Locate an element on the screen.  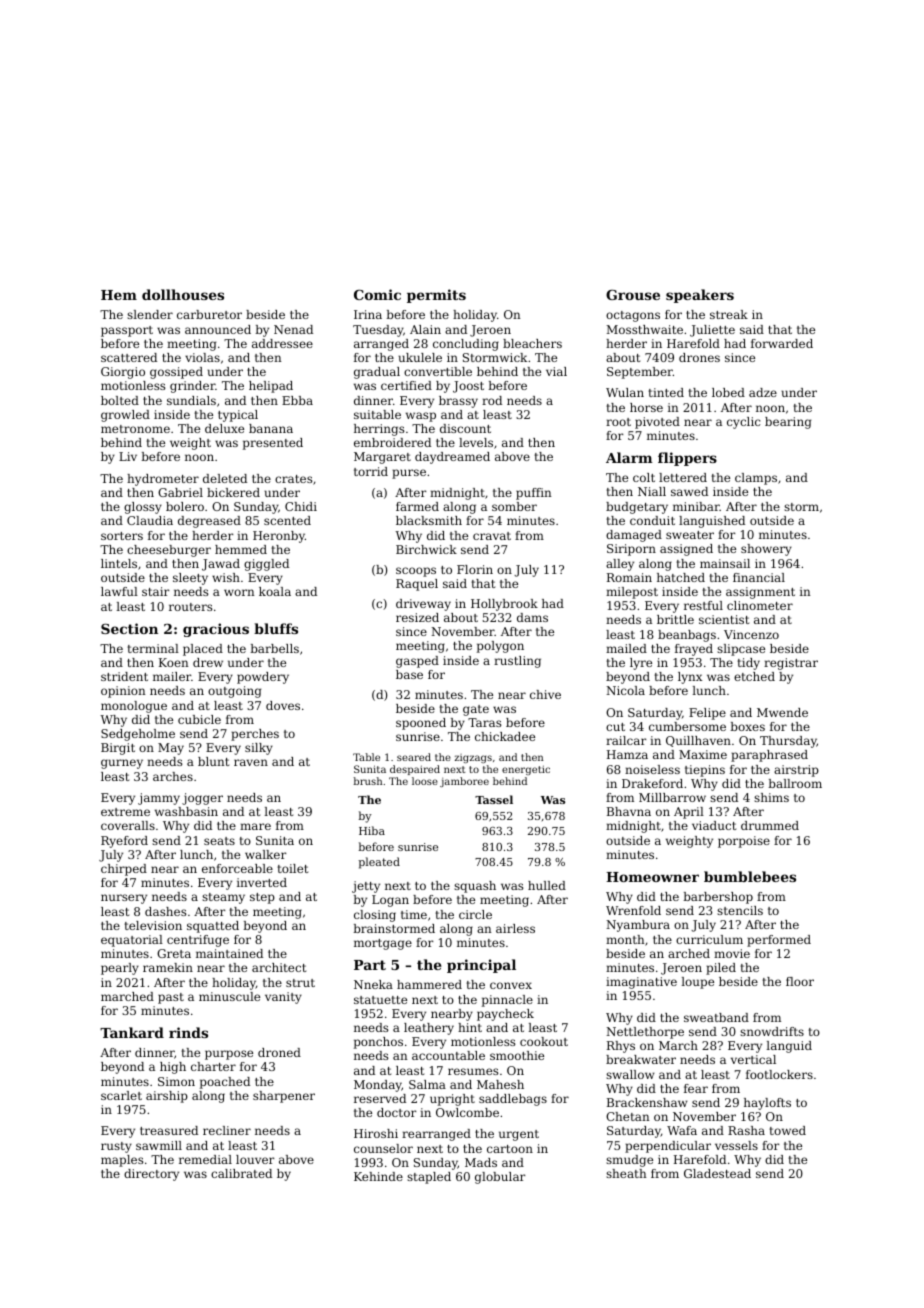
bearing is located at coordinates (788, 423).
